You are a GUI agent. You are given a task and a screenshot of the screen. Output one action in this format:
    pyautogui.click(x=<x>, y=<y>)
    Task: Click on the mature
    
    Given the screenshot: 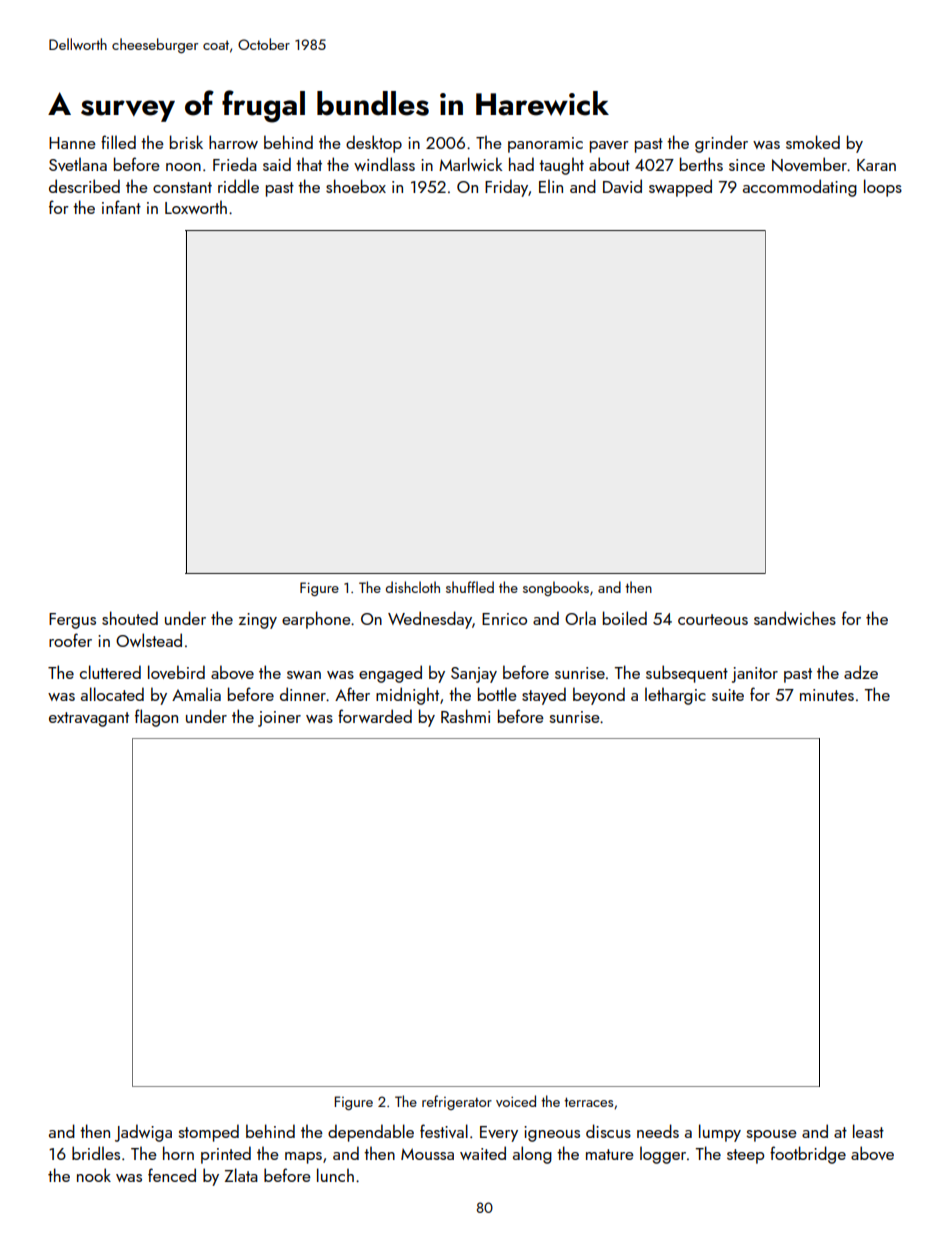 What is the action you would take?
    pyautogui.click(x=610, y=1154)
